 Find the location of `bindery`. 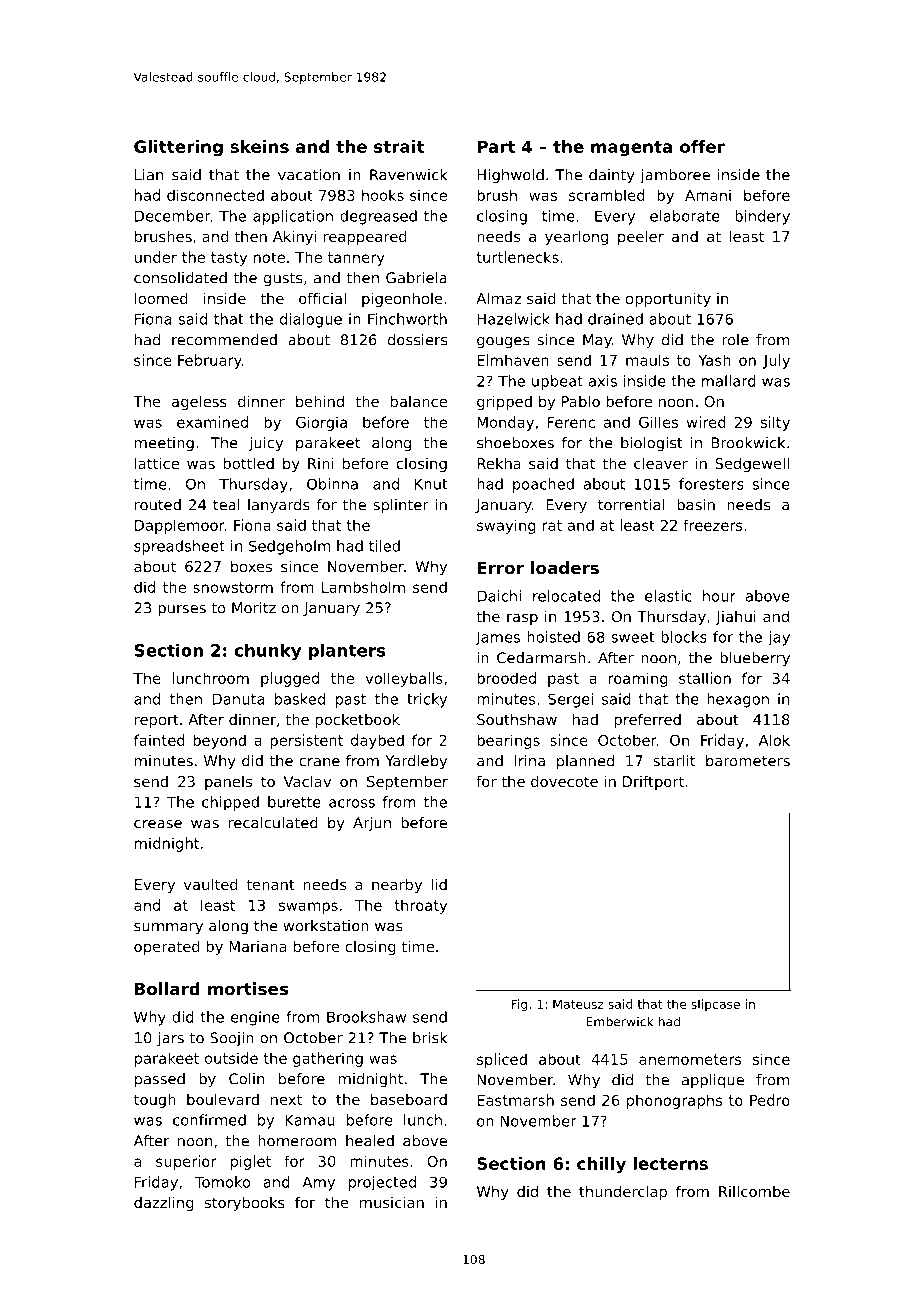

bindery is located at coordinates (762, 217).
